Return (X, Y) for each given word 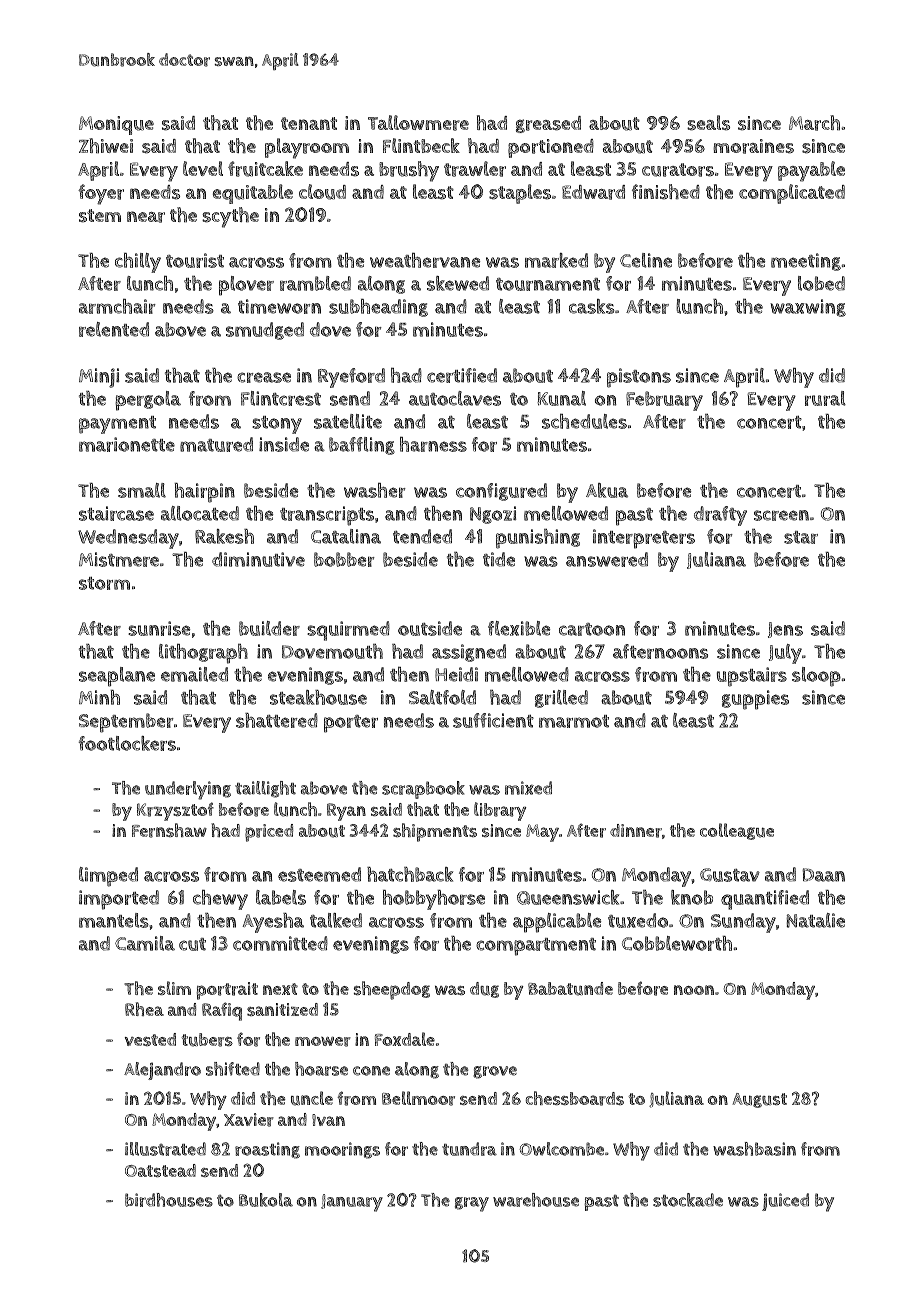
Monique (116, 125)
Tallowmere (418, 123)
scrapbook (423, 790)
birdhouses (169, 1200)
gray (472, 1204)
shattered (277, 720)
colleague (737, 831)
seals (708, 123)
